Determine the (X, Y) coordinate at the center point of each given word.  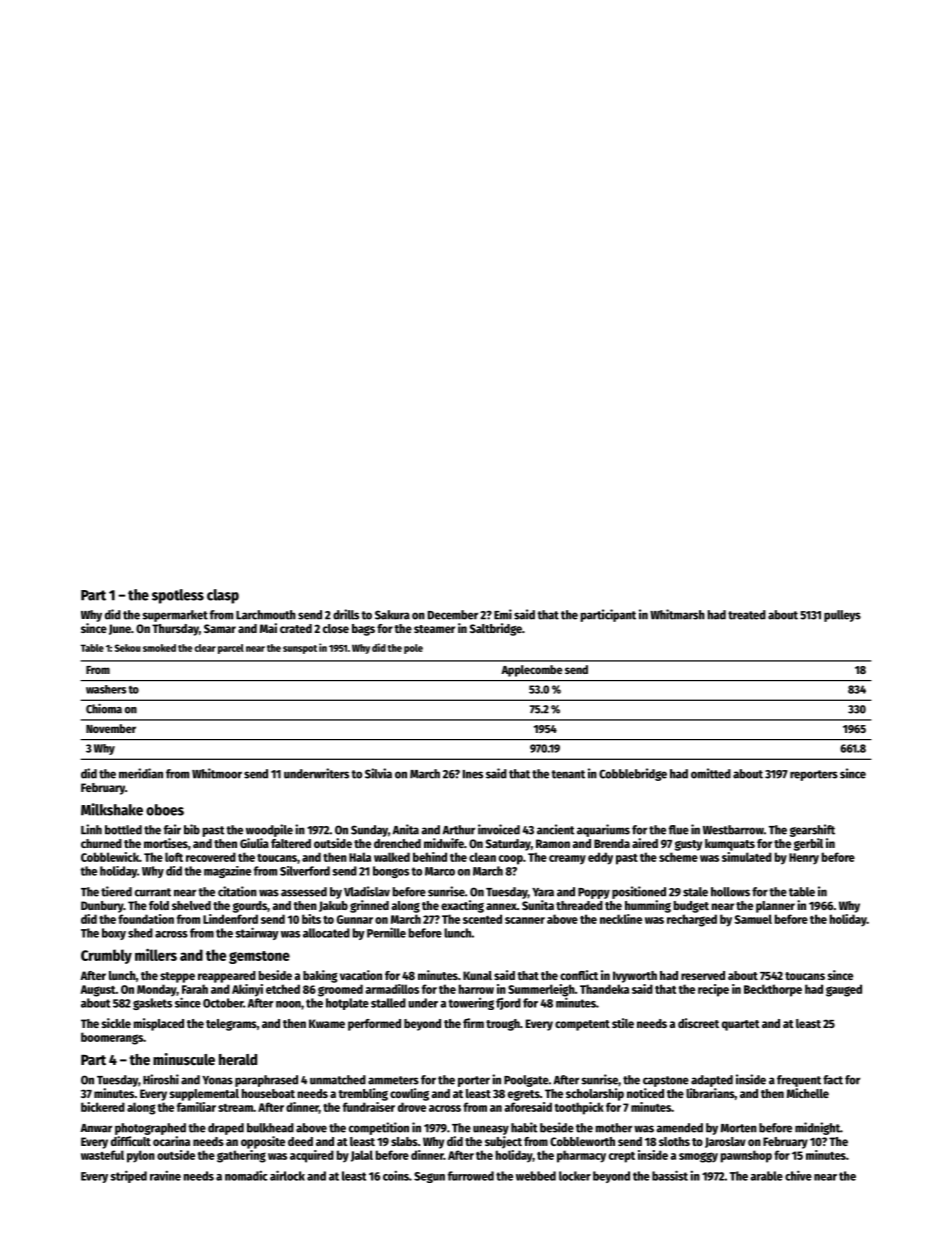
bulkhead (270, 1128)
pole (413, 649)
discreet (698, 1023)
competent (582, 1025)
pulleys (842, 616)
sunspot (300, 649)
